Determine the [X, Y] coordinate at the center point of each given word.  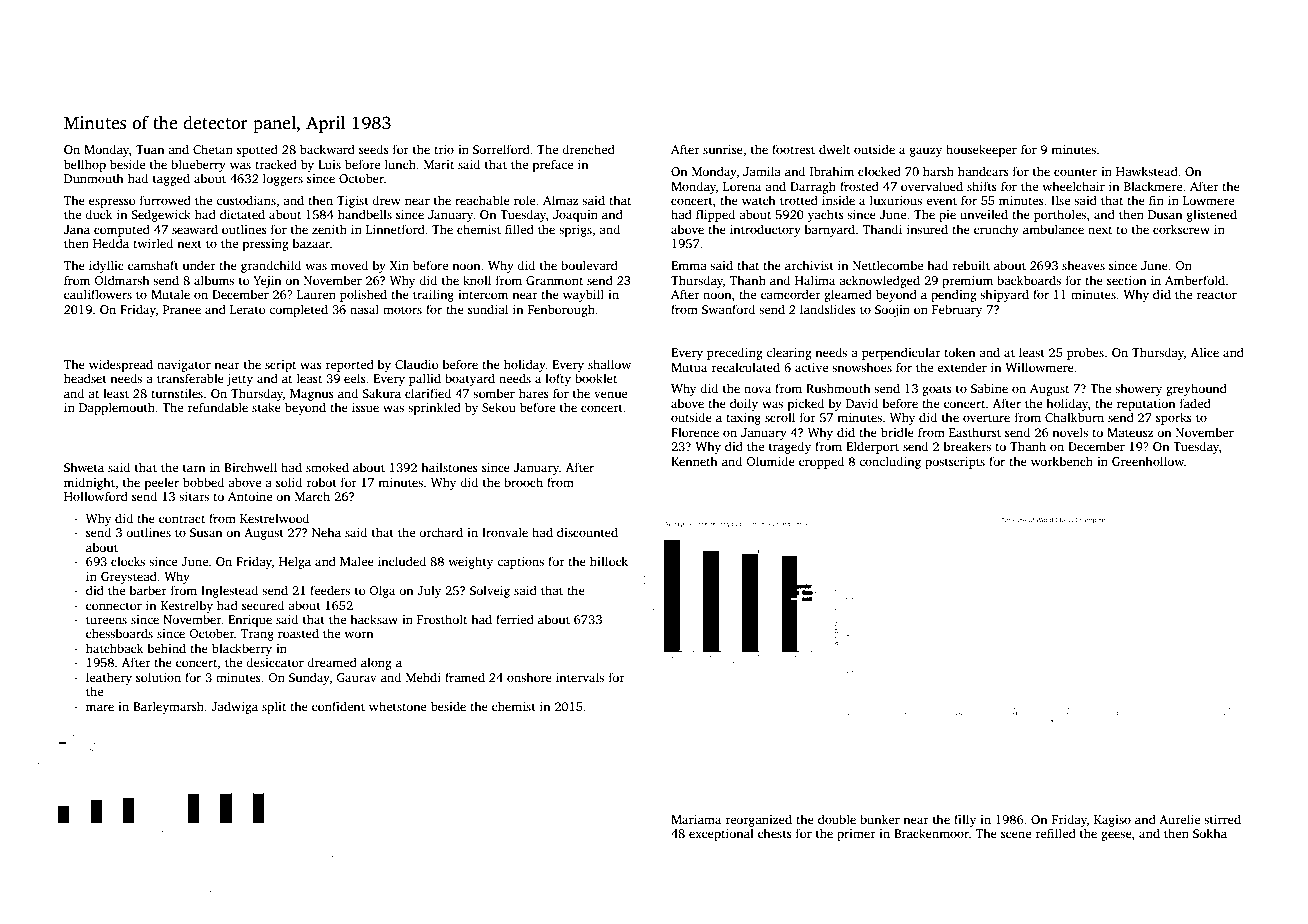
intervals [580, 677]
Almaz [560, 200]
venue [610, 394]
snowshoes [862, 367]
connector [114, 606]
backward [327, 149]
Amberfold [1195, 280]
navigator [184, 366]
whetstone [397, 706]
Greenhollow [1148, 461]
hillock [609, 561]
